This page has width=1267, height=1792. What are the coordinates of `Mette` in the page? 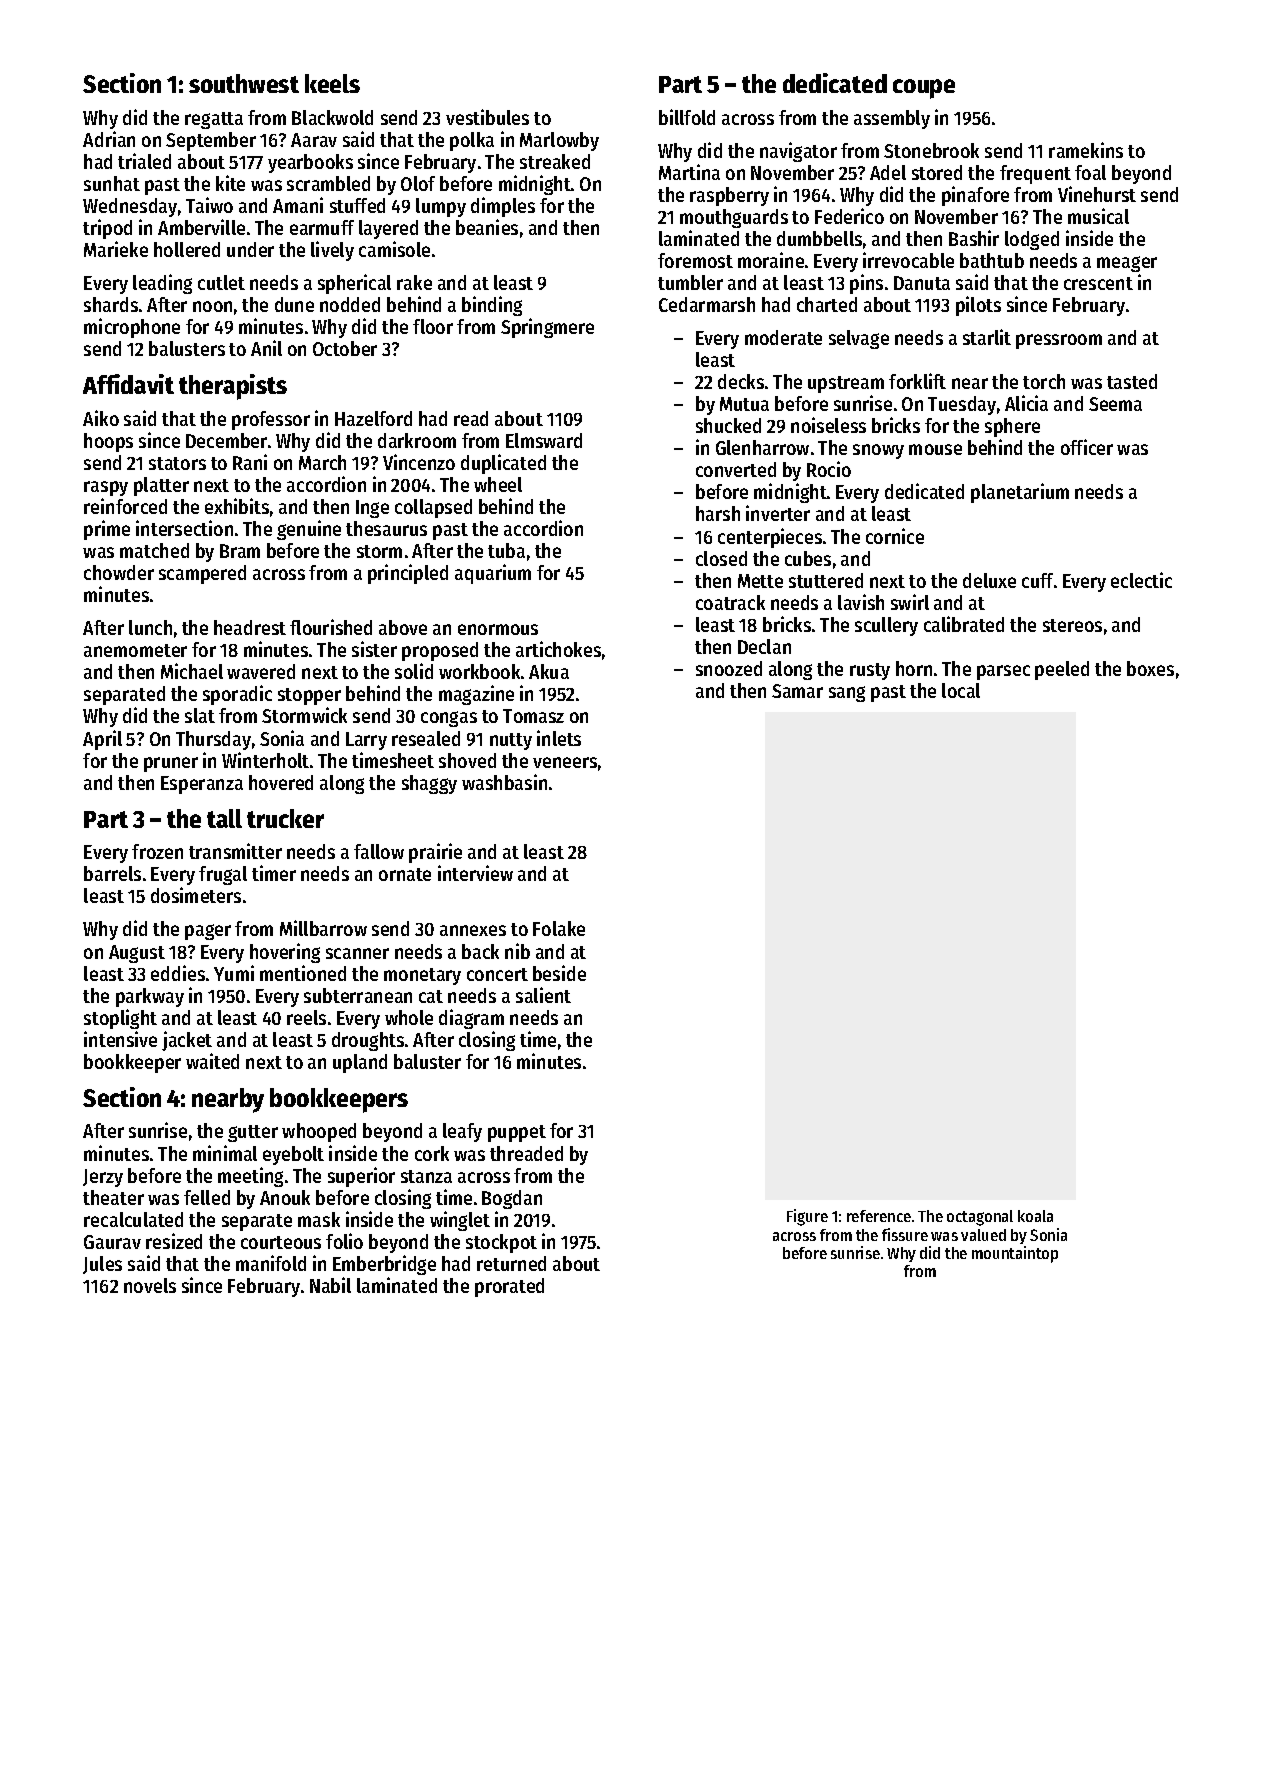 It's located at (760, 581).
